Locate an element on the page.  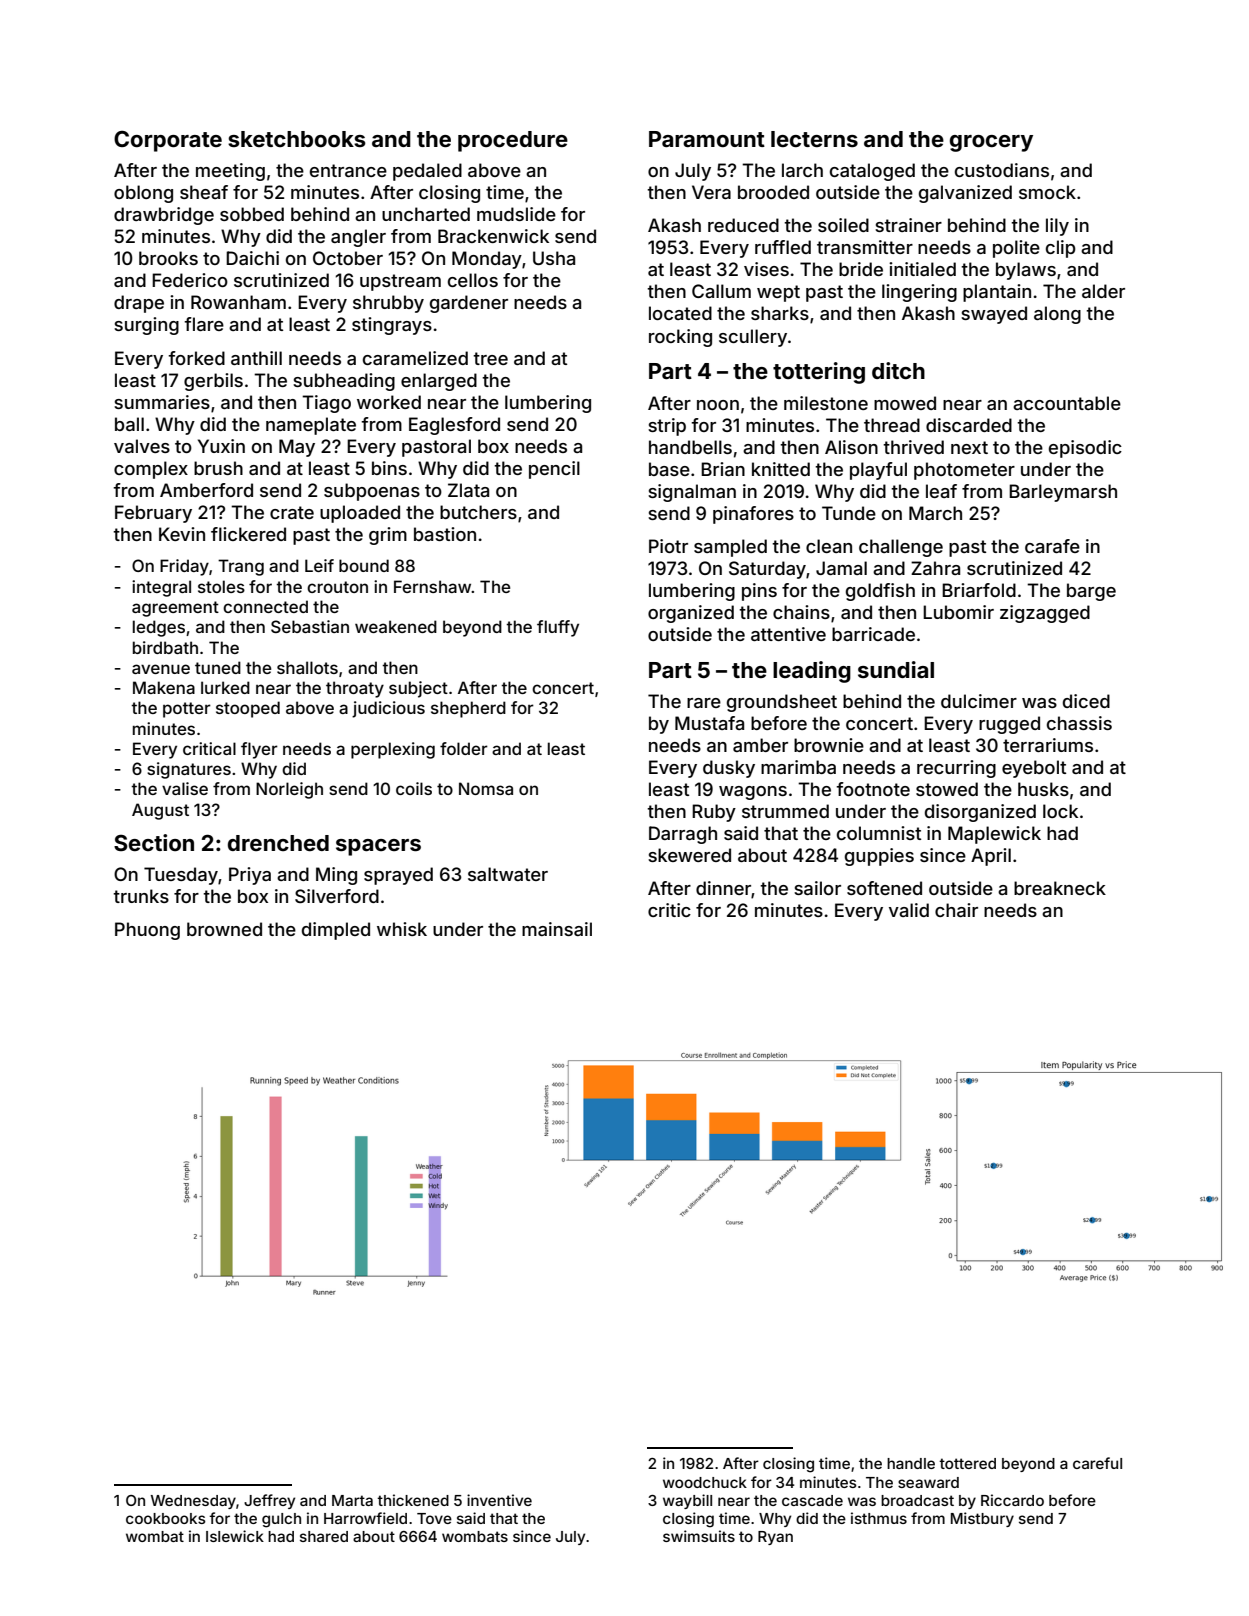
procedure is located at coordinates (513, 141).
